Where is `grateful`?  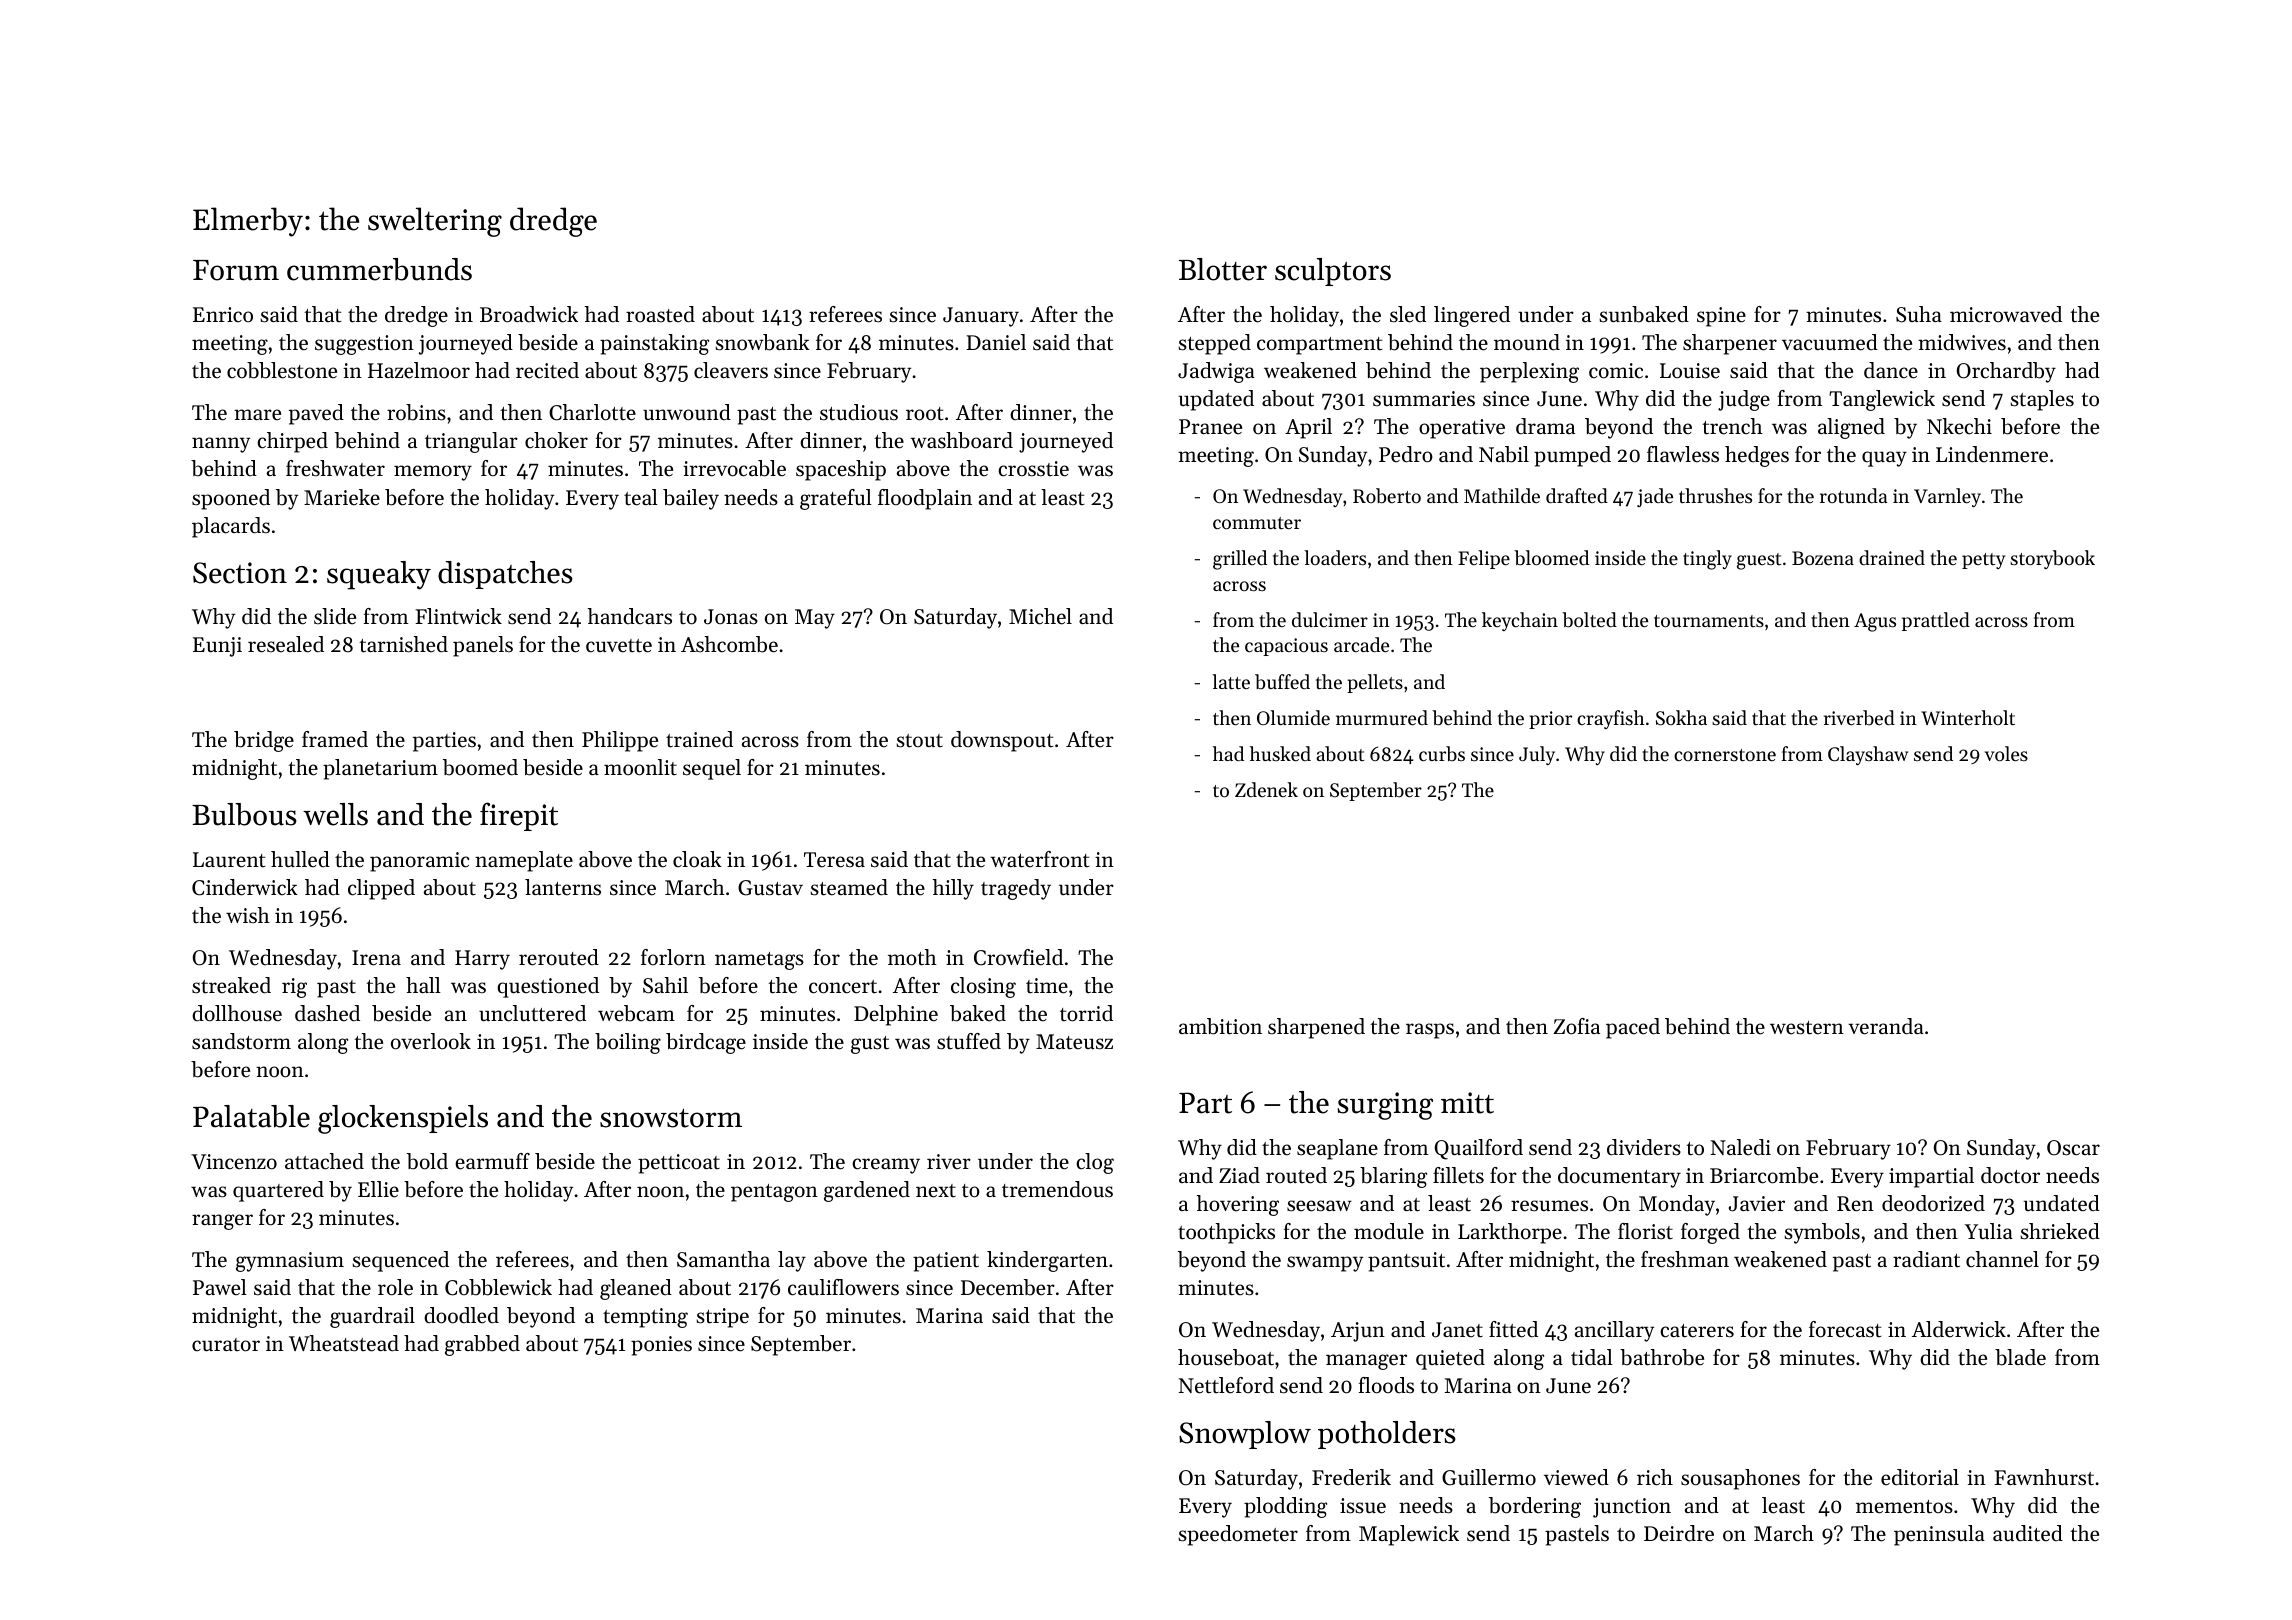 grateful is located at coordinates (836, 499).
